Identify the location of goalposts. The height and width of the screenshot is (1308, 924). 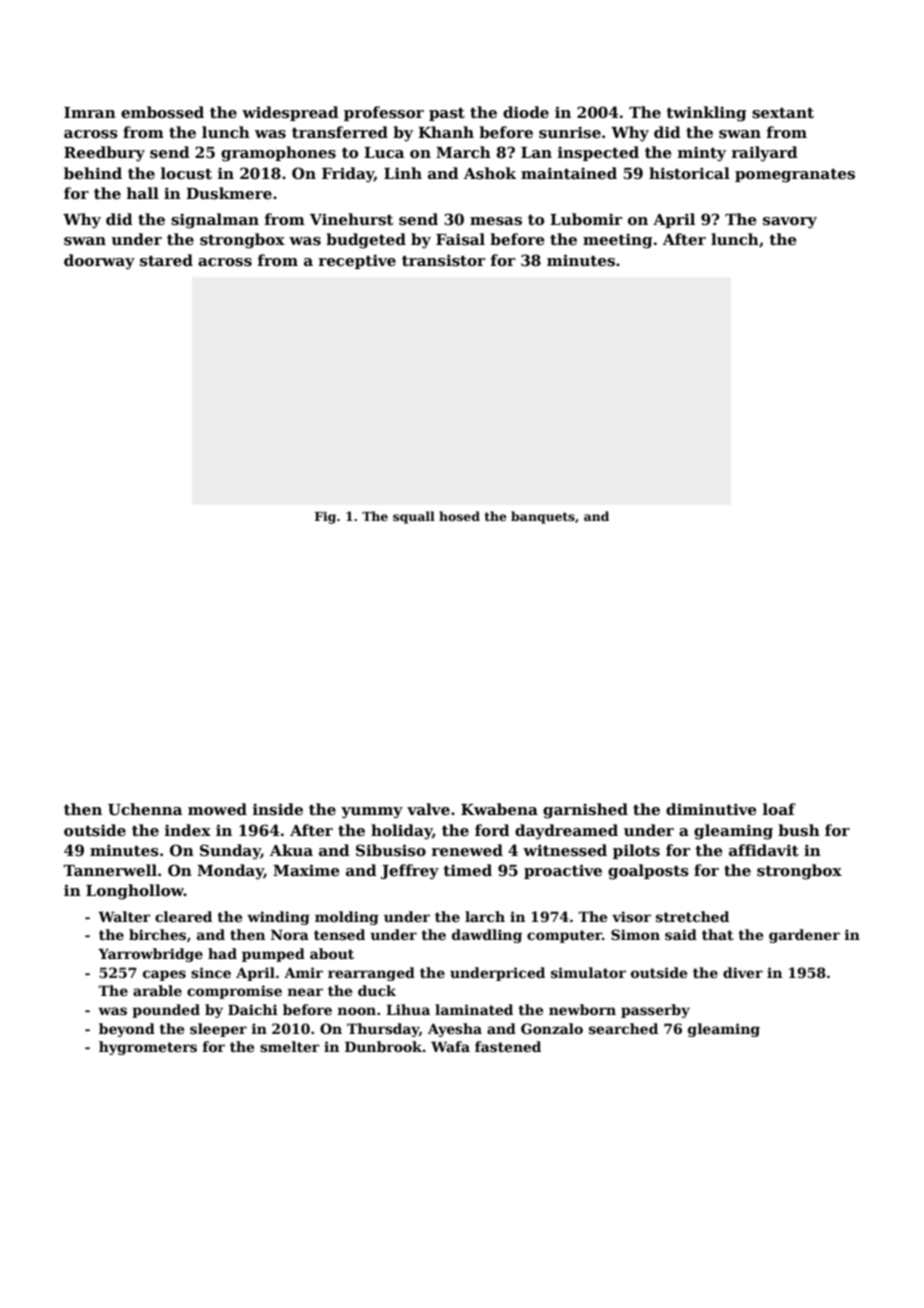
(648, 872).
